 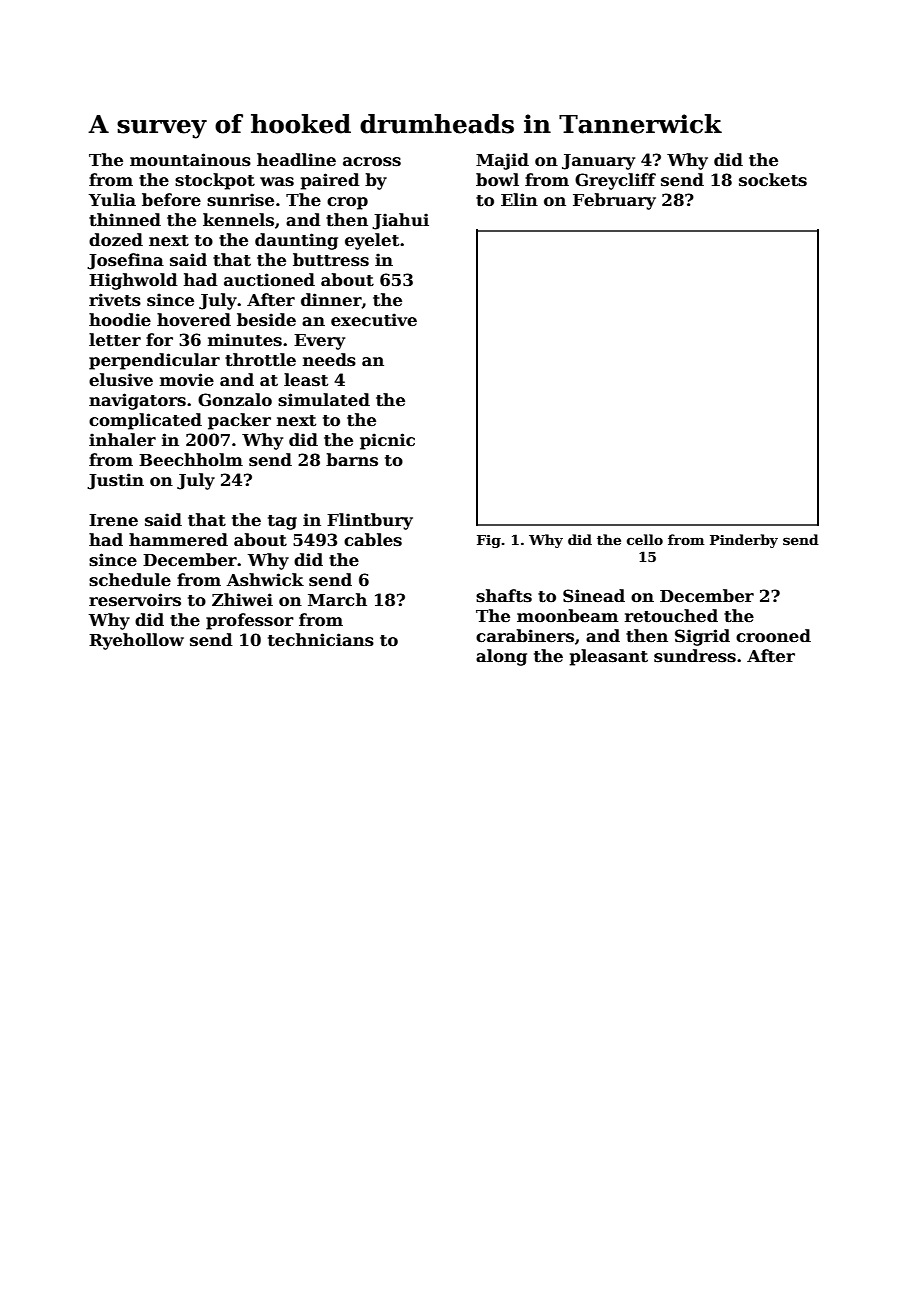 I want to click on picnic, so click(x=387, y=441).
